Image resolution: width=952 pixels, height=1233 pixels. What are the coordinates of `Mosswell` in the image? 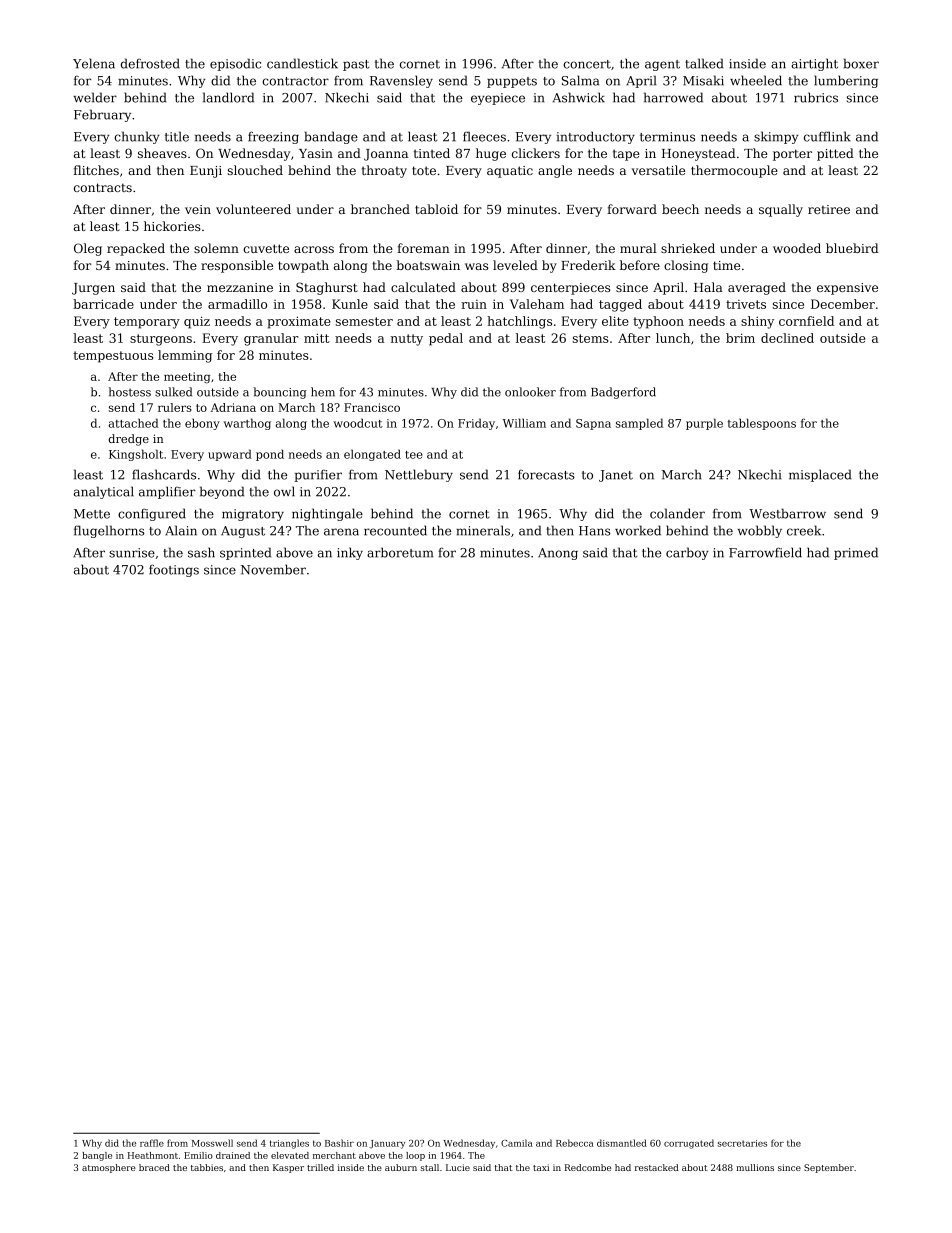 It's located at (212, 1143).
